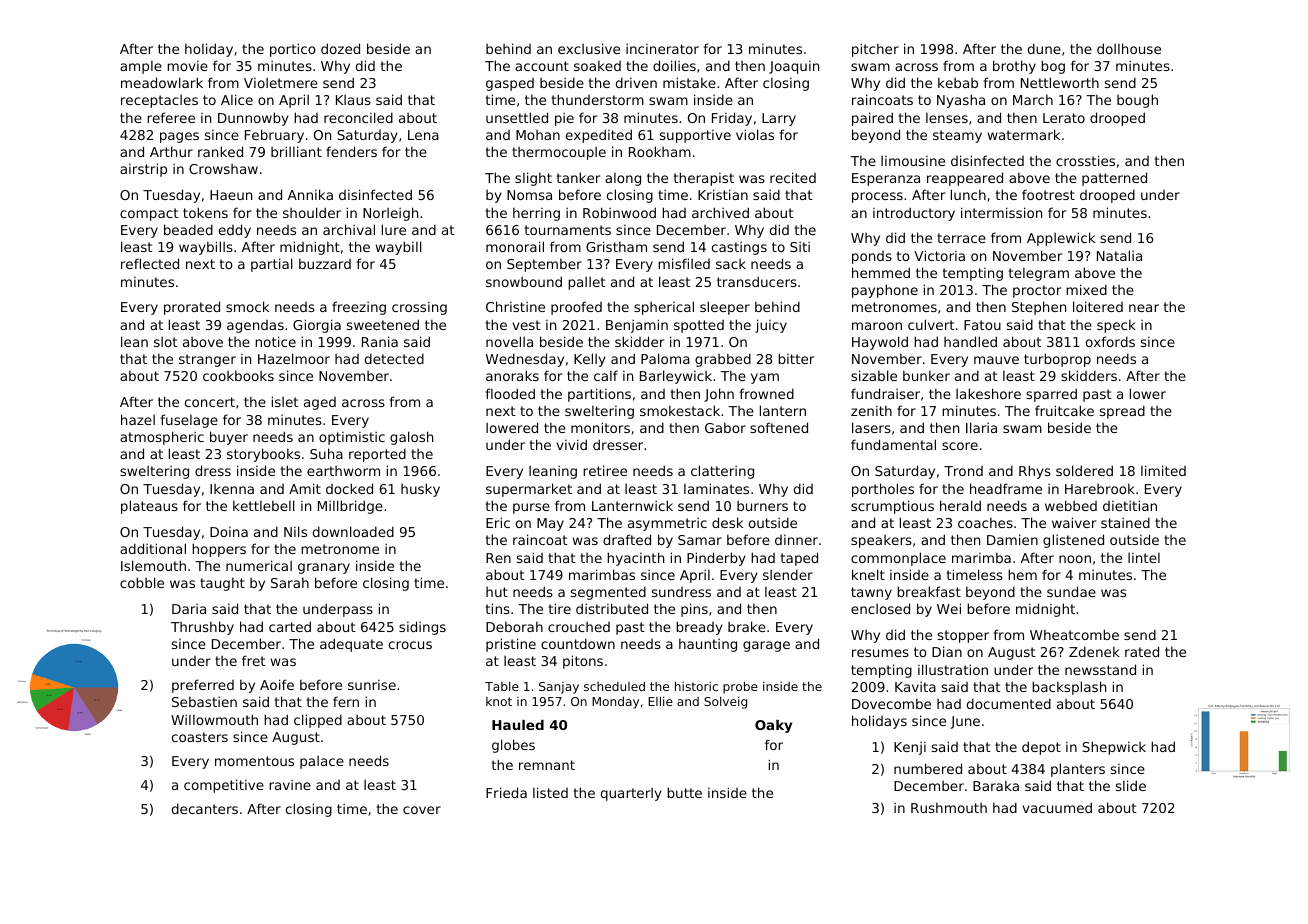 The image size is (1308, 924). Describe the element at coordinates (422, 810) in the image. I see `cover` at that location.
